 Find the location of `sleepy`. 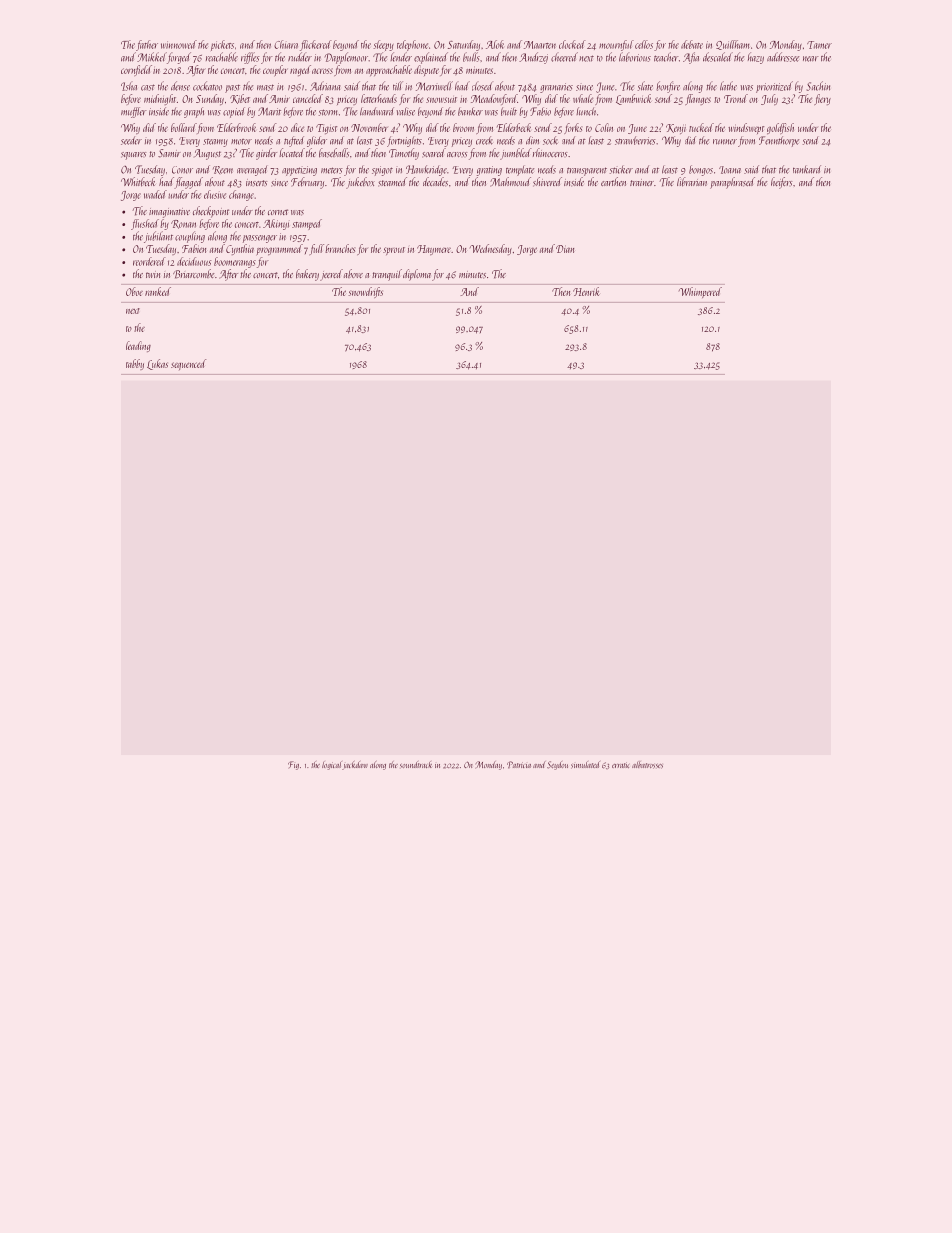

sleepy is located at coordinates (383, 45).
